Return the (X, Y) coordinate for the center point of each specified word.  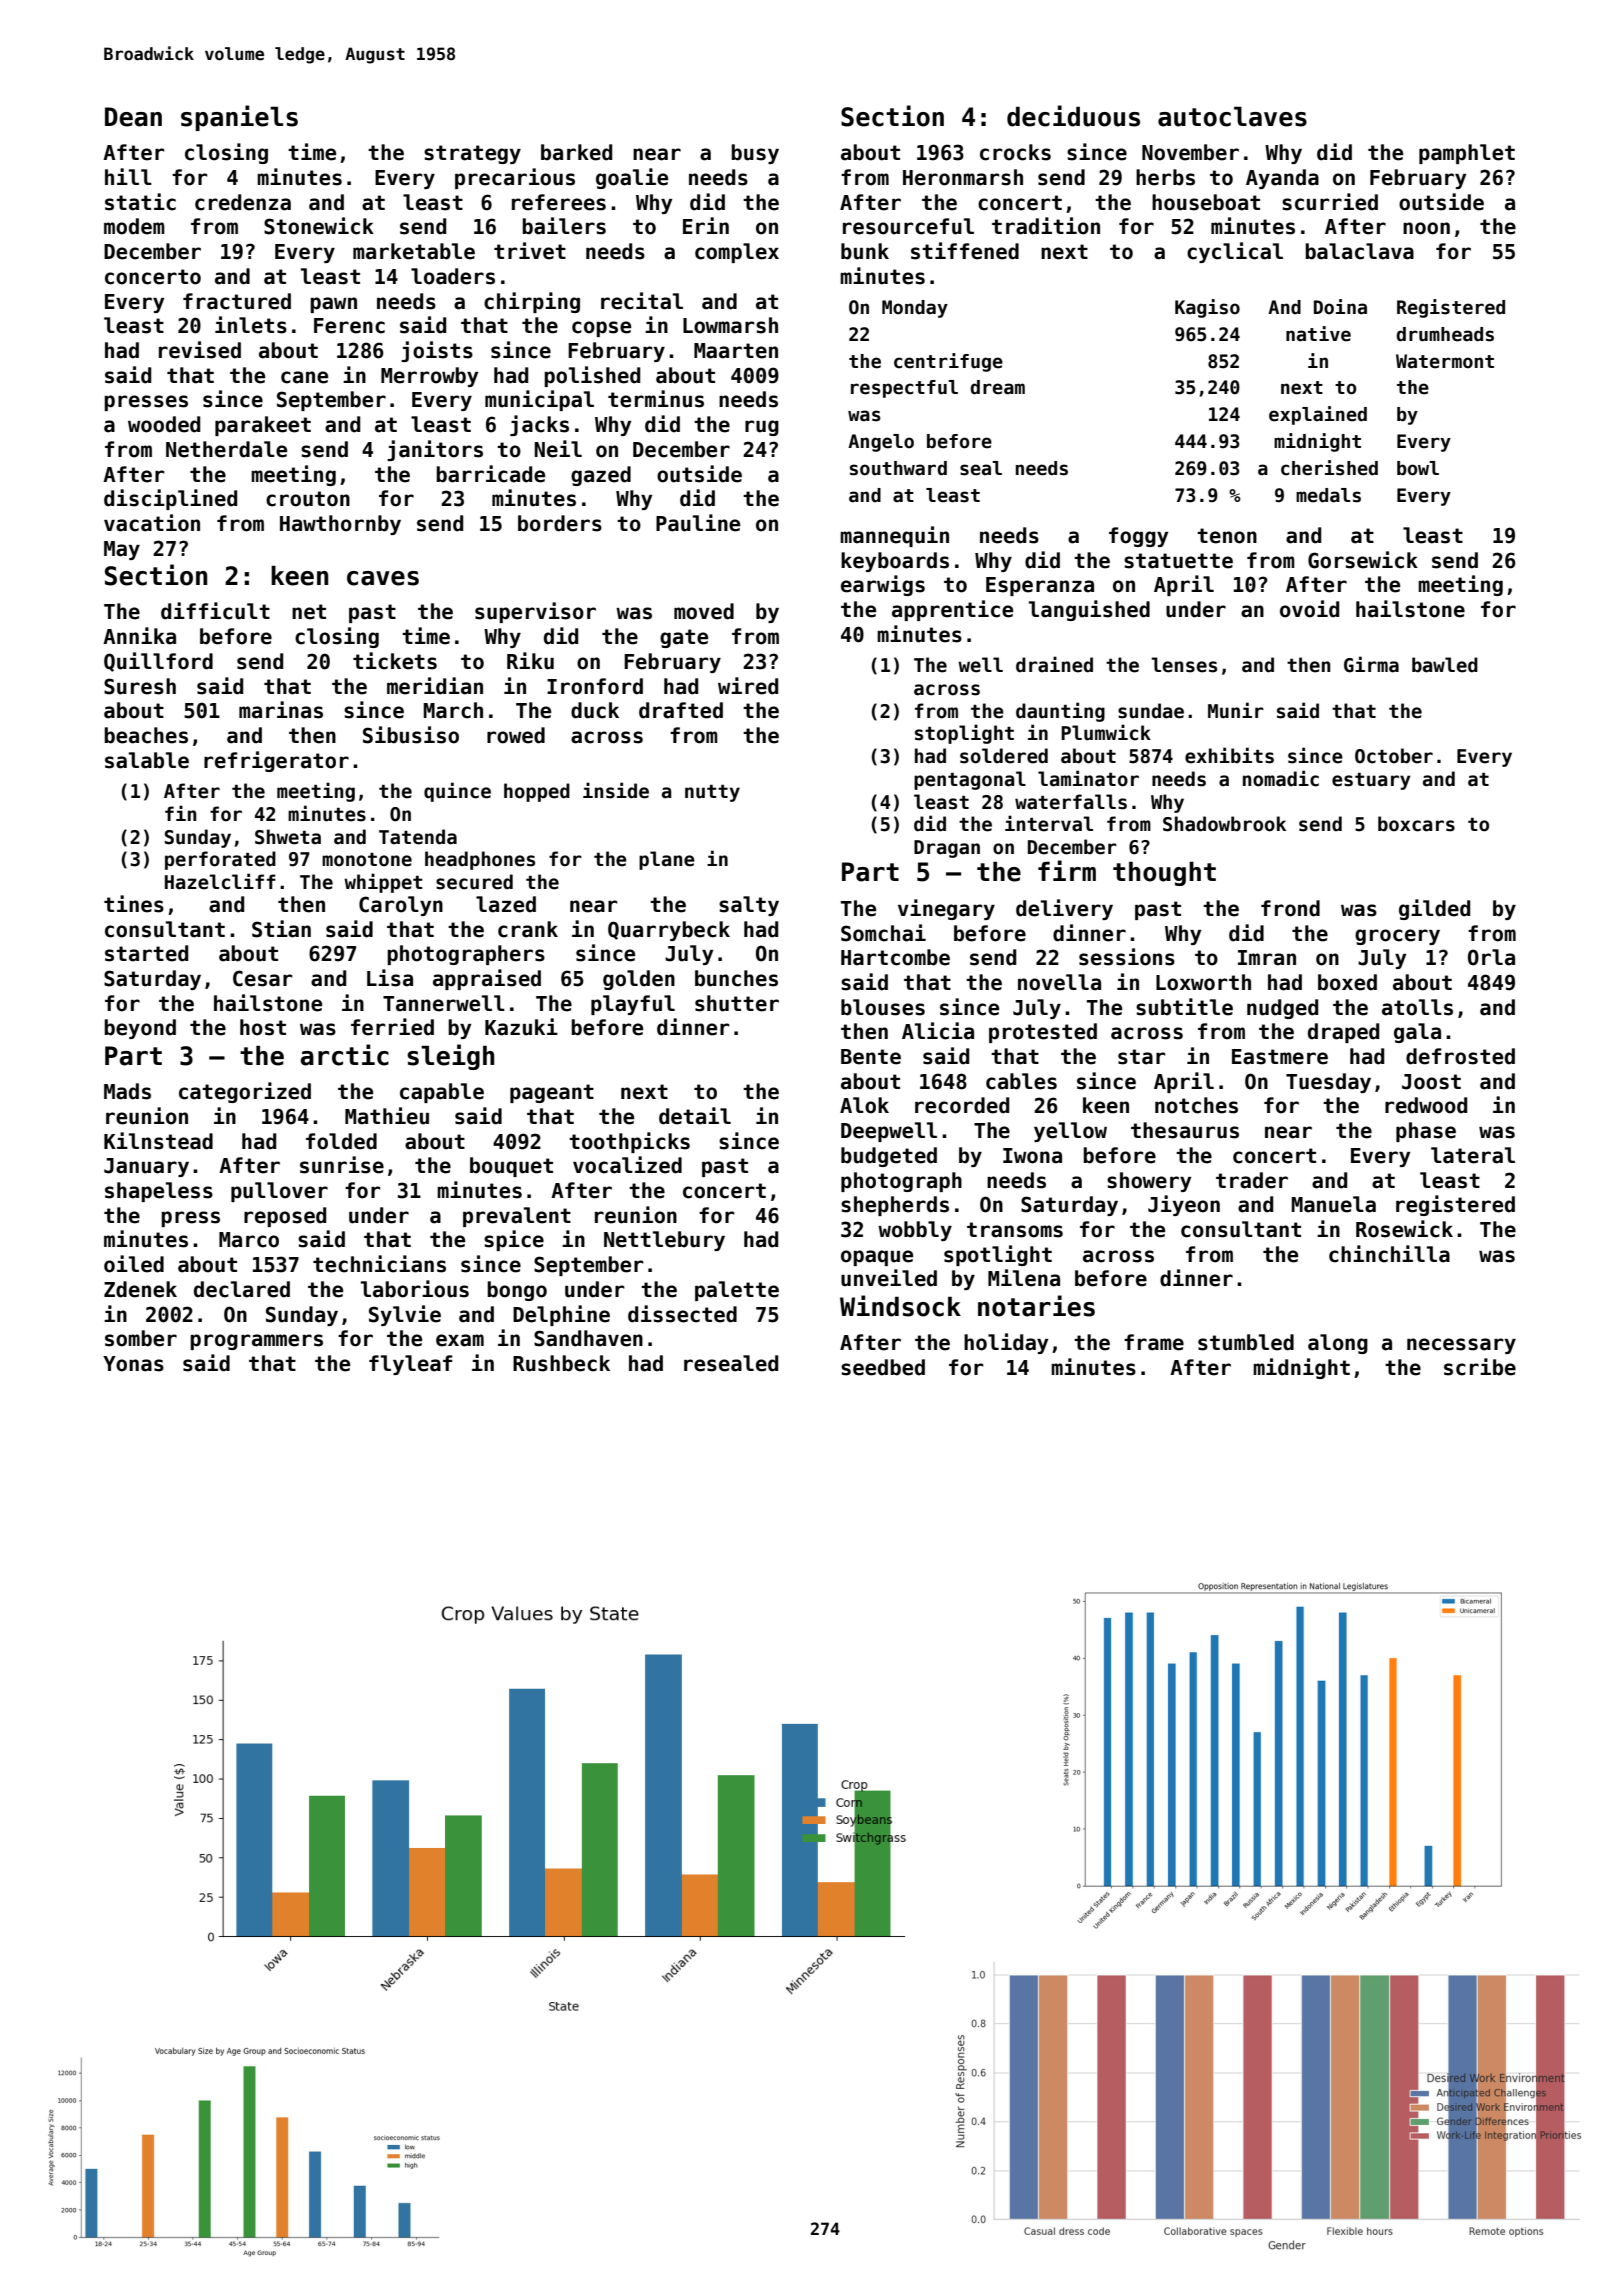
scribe (1480, 1367)
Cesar (262, 978)
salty (749, 906)
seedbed (883, 1367)
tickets (395, 661)
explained (1318, 415)
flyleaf (410, 1365)
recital (642, 301)
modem (134, 226)
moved (704, 611)
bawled (1445, 665)
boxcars (1416, 824)
